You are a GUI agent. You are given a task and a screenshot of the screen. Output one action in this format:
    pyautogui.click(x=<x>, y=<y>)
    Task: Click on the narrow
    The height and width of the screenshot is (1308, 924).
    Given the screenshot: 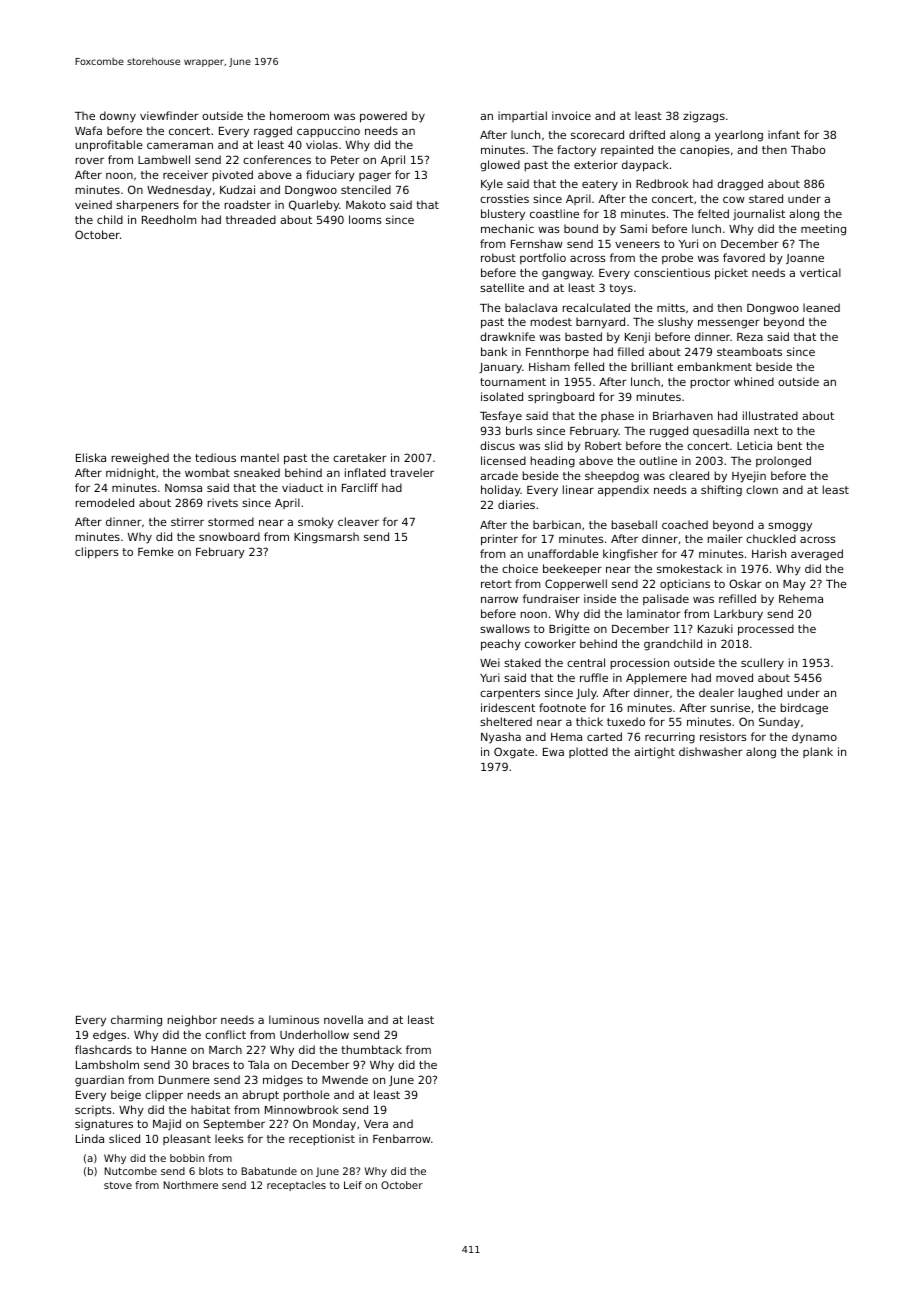 What is the action you would take?
    pyautogui.click(x=499, y=600)
